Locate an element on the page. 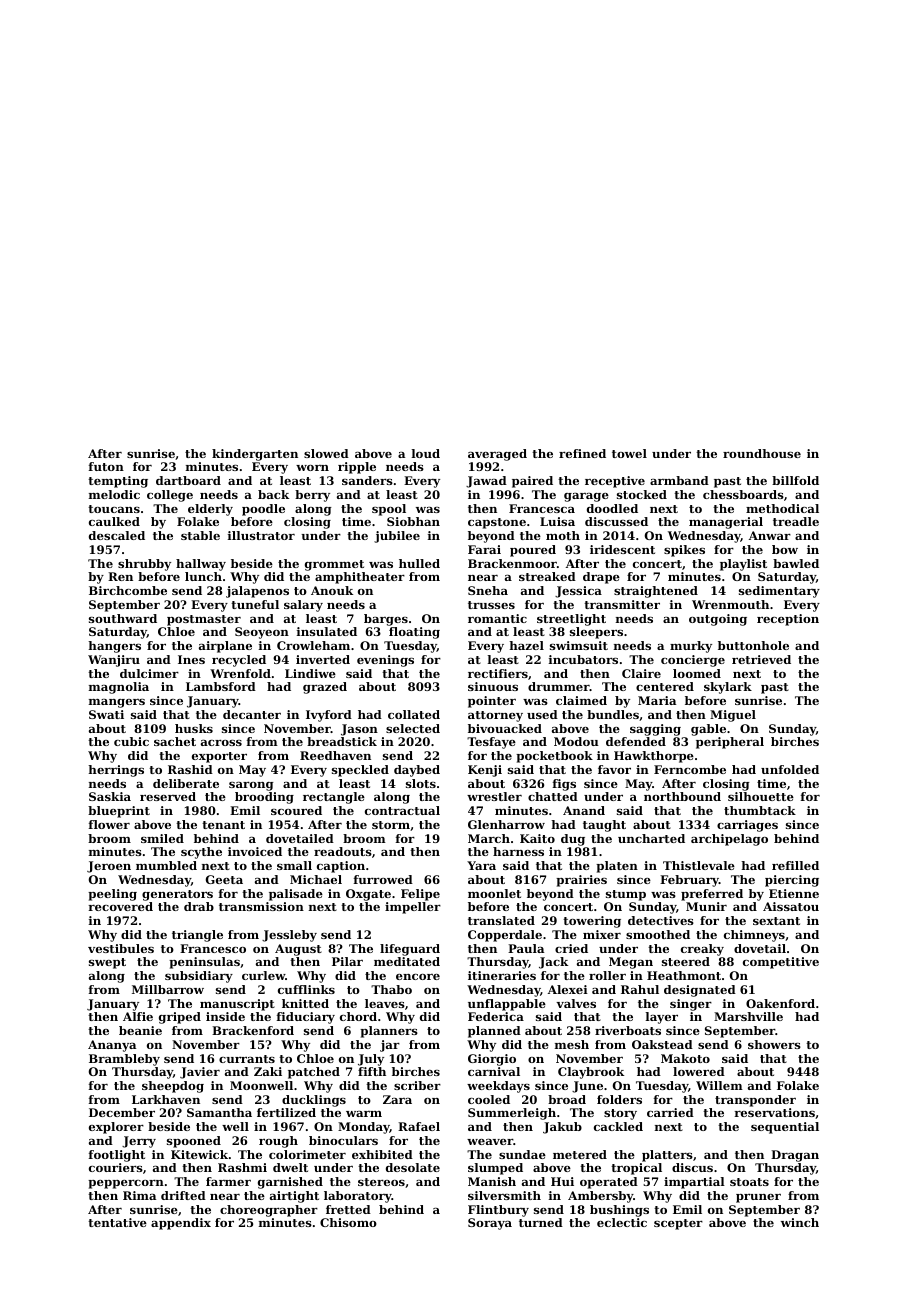 This document has width=908, height=1316. Makoto is located at coordinates (685, 1058).
